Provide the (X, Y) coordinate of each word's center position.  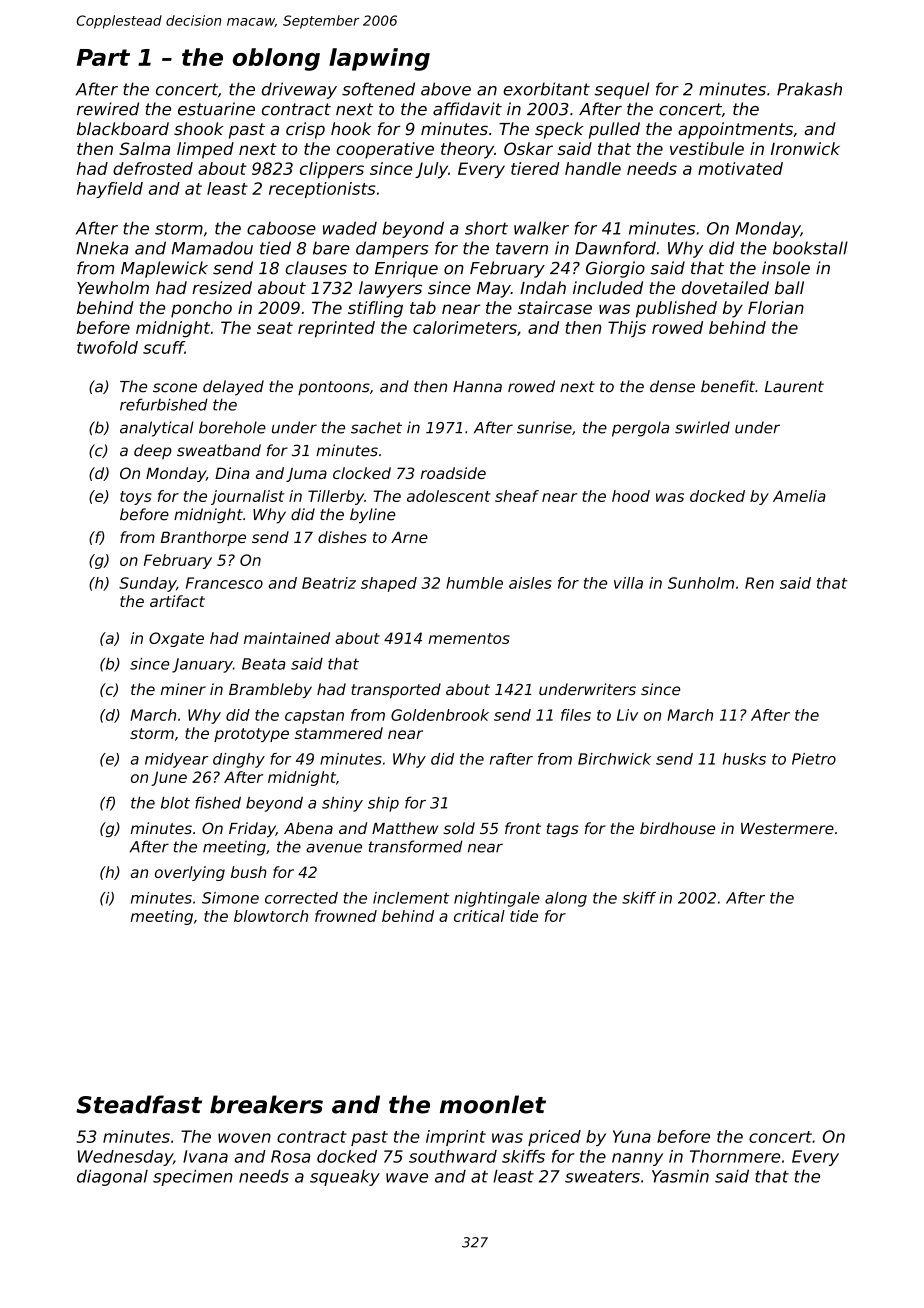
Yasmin (680, 1176)
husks (744, 759)
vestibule (707, 148)
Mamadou (212, 248)
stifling (375, 309)
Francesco (224, 583)
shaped (389, 584)
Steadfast (139, 1104)
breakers (266, 1104)
